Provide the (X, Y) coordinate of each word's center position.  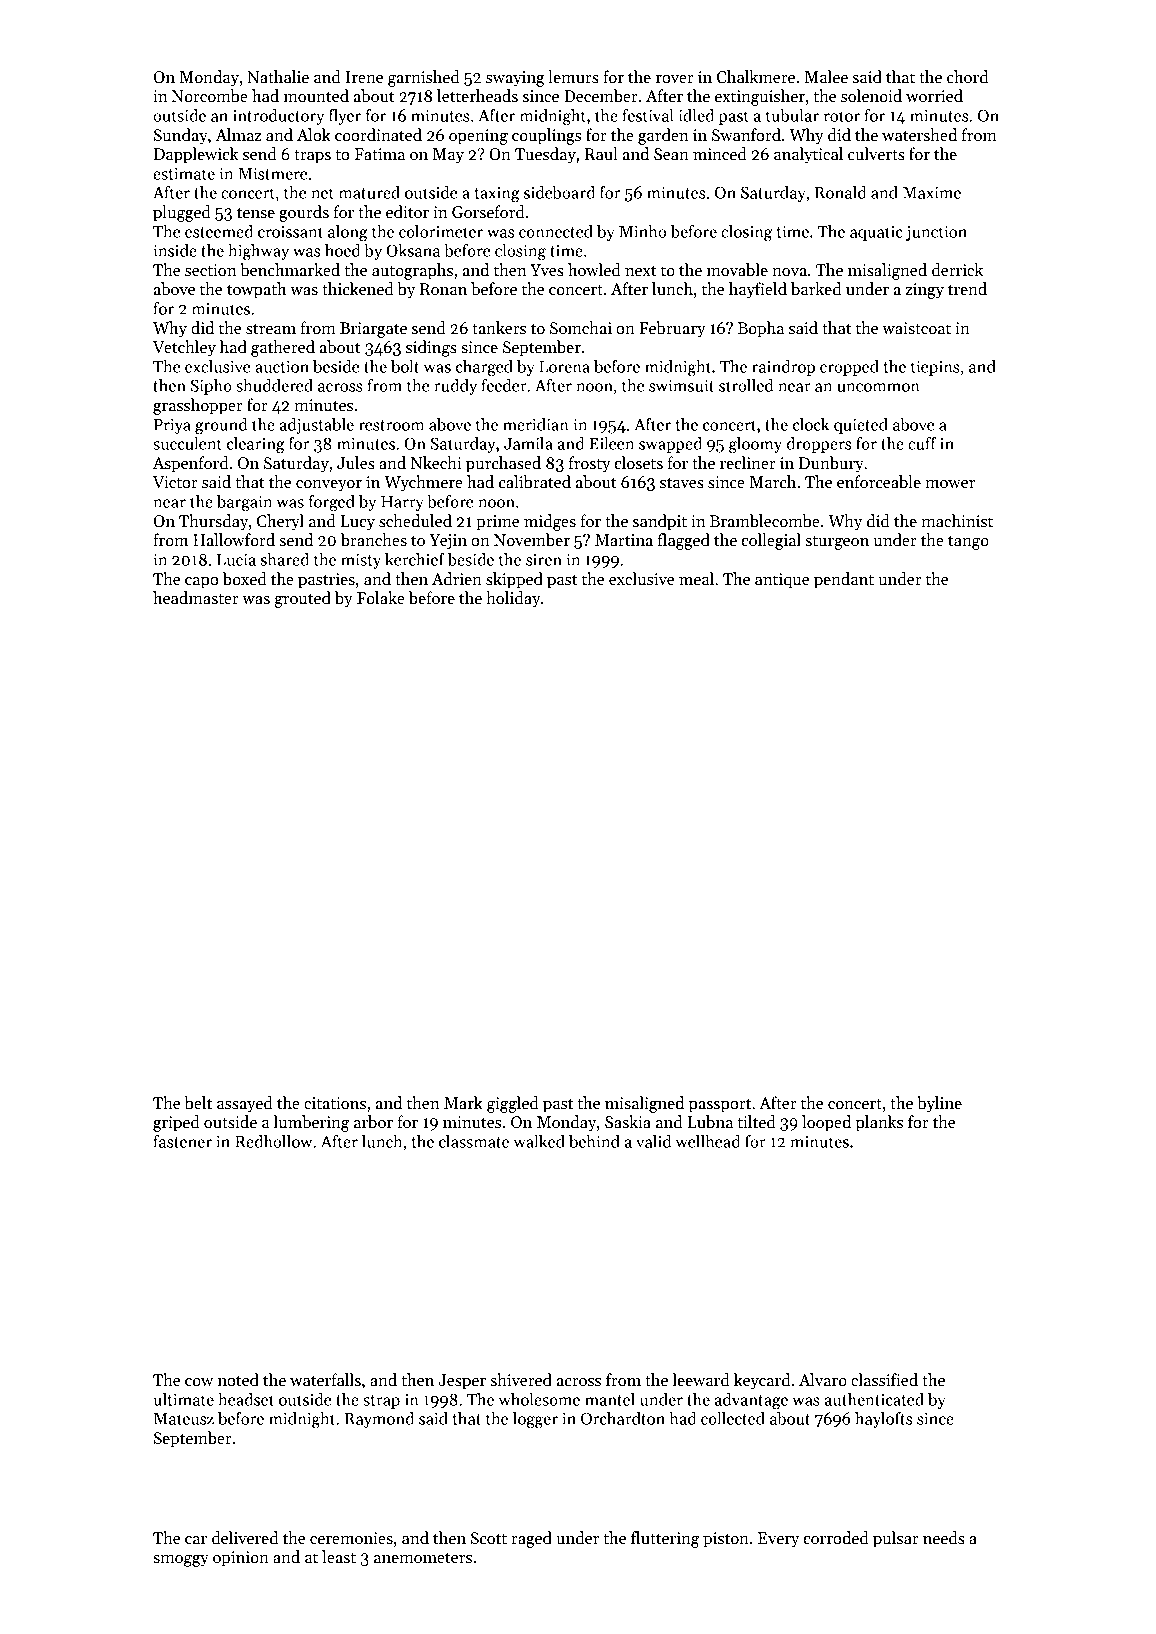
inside (175, 250)
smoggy (181, 1561)
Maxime (932, 192)
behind (594, 1141)
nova (789, 272)
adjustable (317, 426)
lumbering (311, 1123)
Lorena (564, 367)
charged (484, 368)
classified (884, 1380)
